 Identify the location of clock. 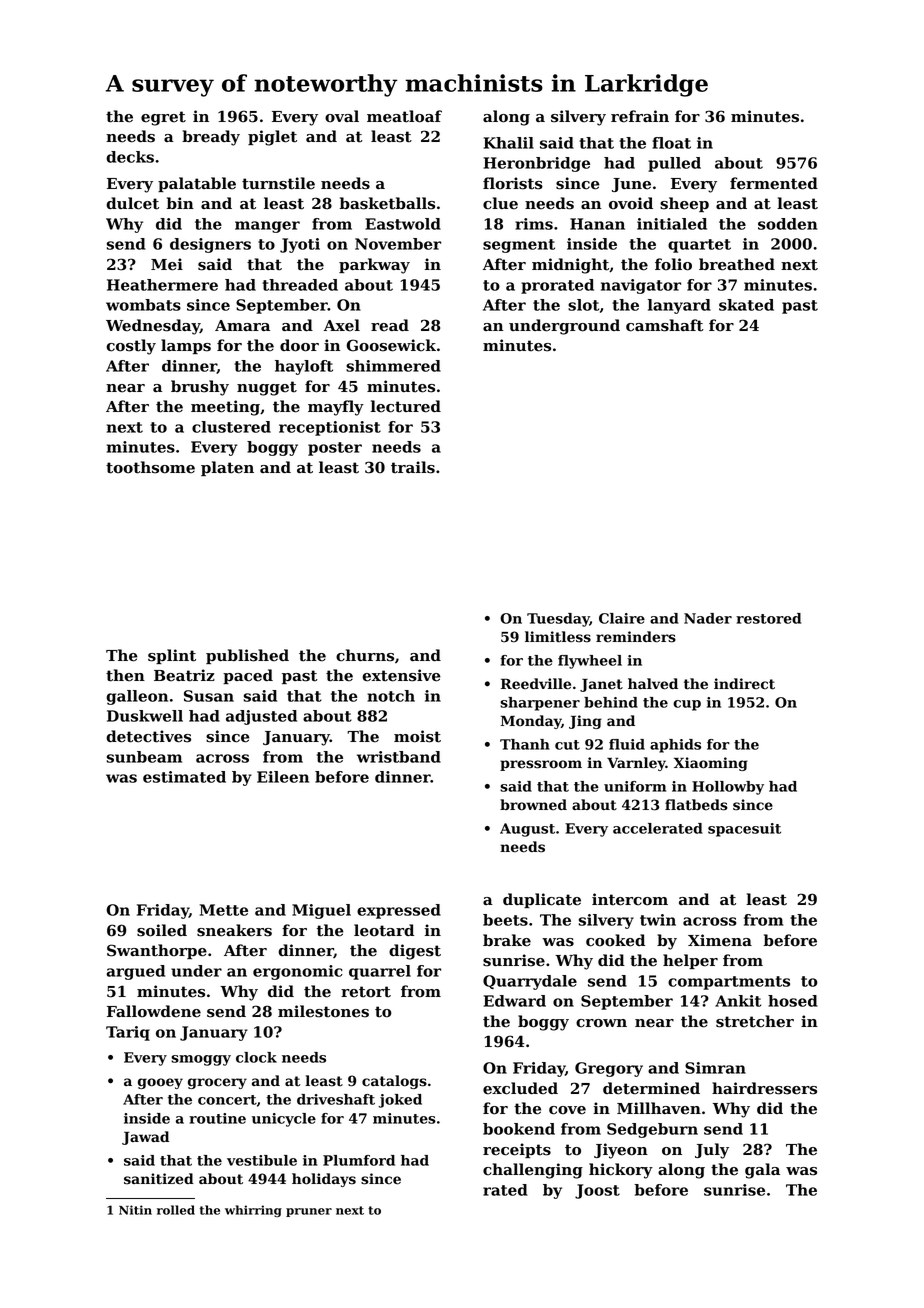
(256, 1057).
